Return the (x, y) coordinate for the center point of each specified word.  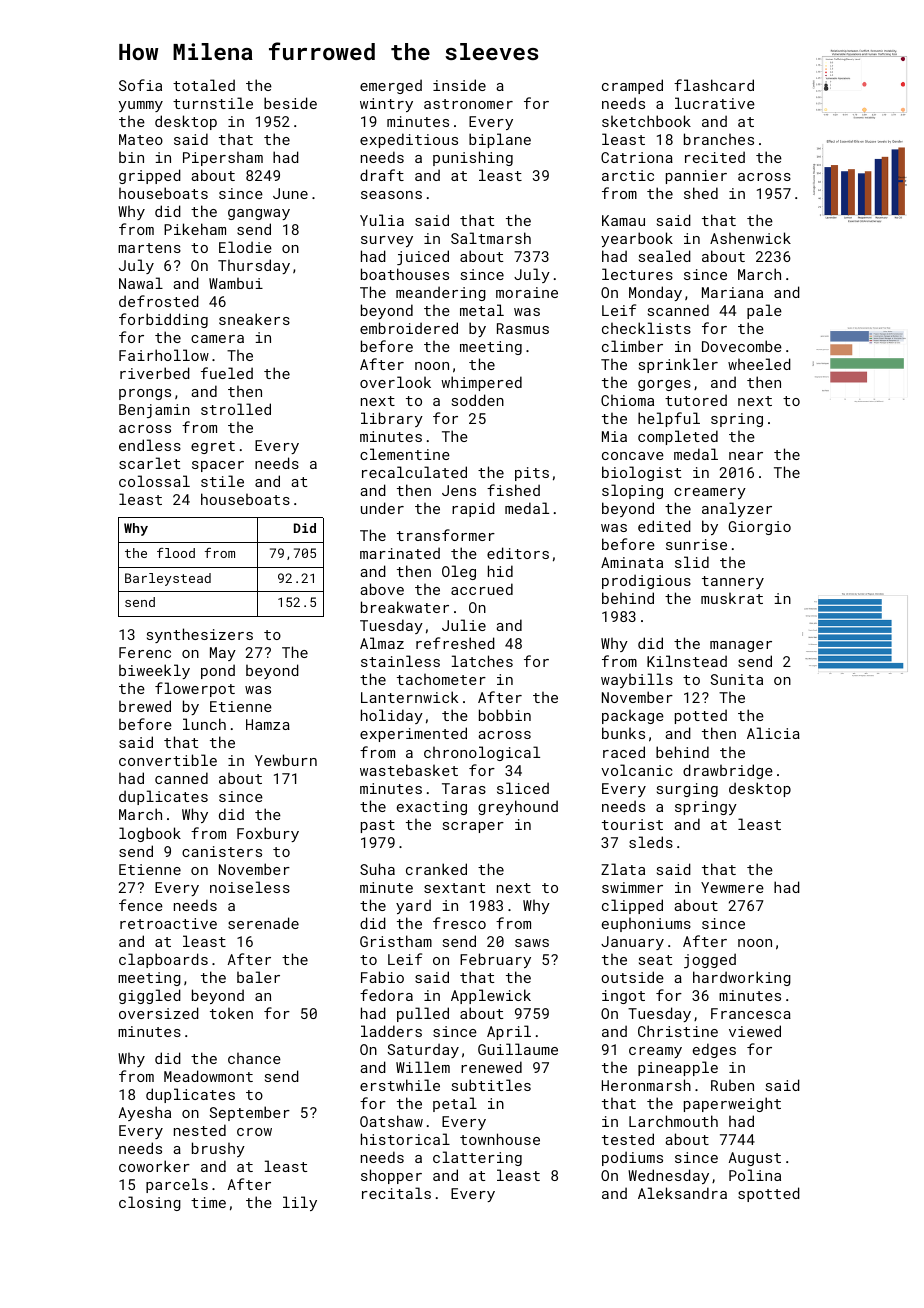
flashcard (714, 85)
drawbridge (728, 771)
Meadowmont (208, 1076)
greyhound (518, 807)
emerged (391, 86)
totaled (204, 85)
